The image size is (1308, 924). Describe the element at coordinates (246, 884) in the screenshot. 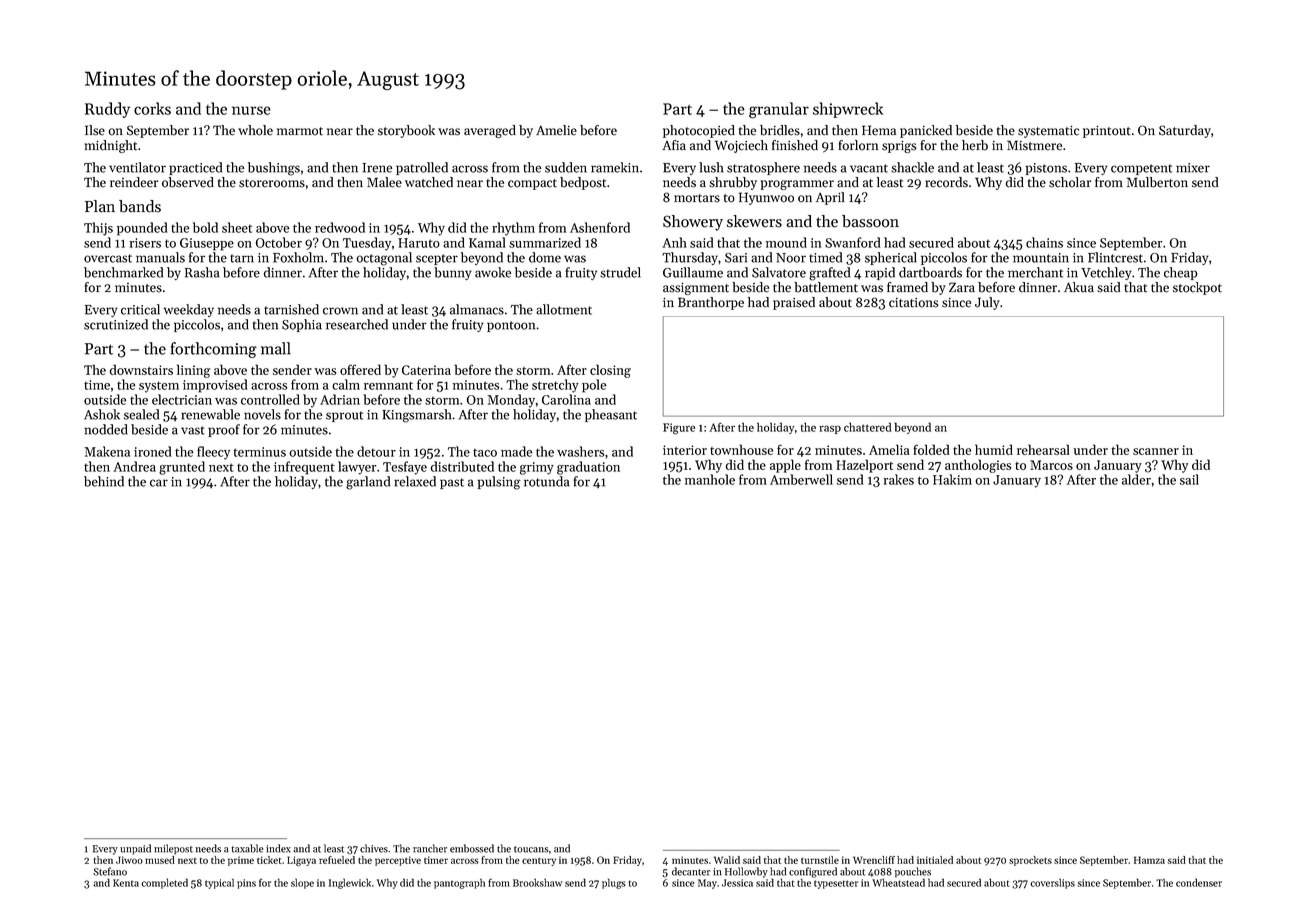

I see `pins` at that location.
